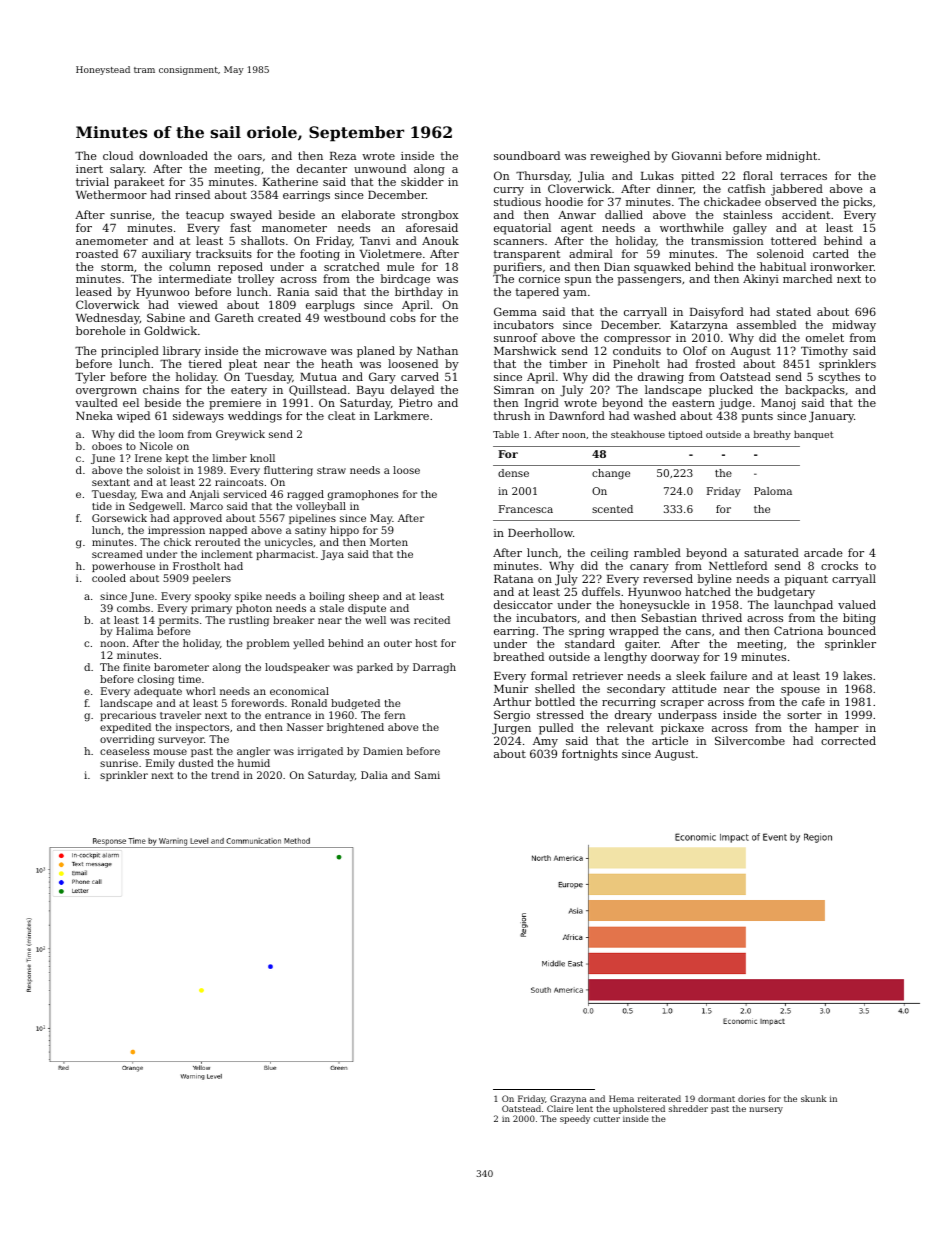  What do you see at coordinates (606, 1119) in the document?
I see `cutter` at bounding box center [606, 1119].
